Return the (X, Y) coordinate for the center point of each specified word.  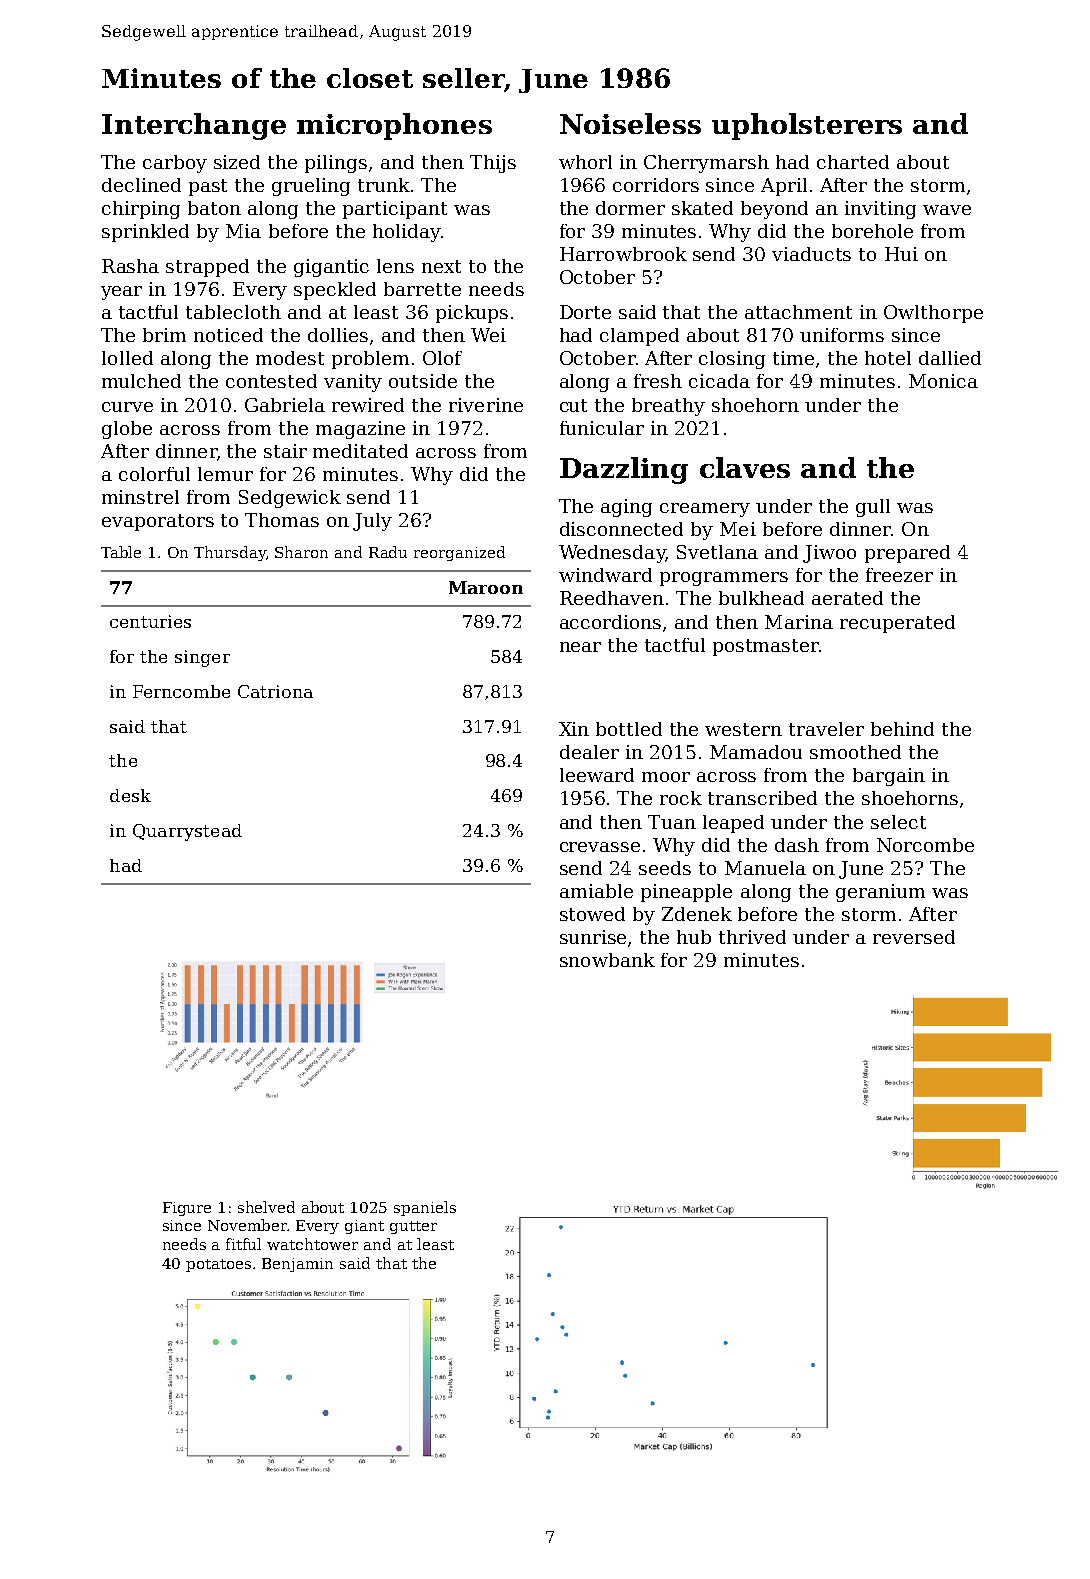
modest (290, 358)
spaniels (425, 1208)
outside (423, 381)
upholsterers (807, 126)
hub (694, 937)
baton (214, 208)
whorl (585, 162)
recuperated (897, 624)
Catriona (275, 691)
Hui (901, 254)
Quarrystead (187, 832)
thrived (752, 937)
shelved (266, 1207)
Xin (574, 729)
